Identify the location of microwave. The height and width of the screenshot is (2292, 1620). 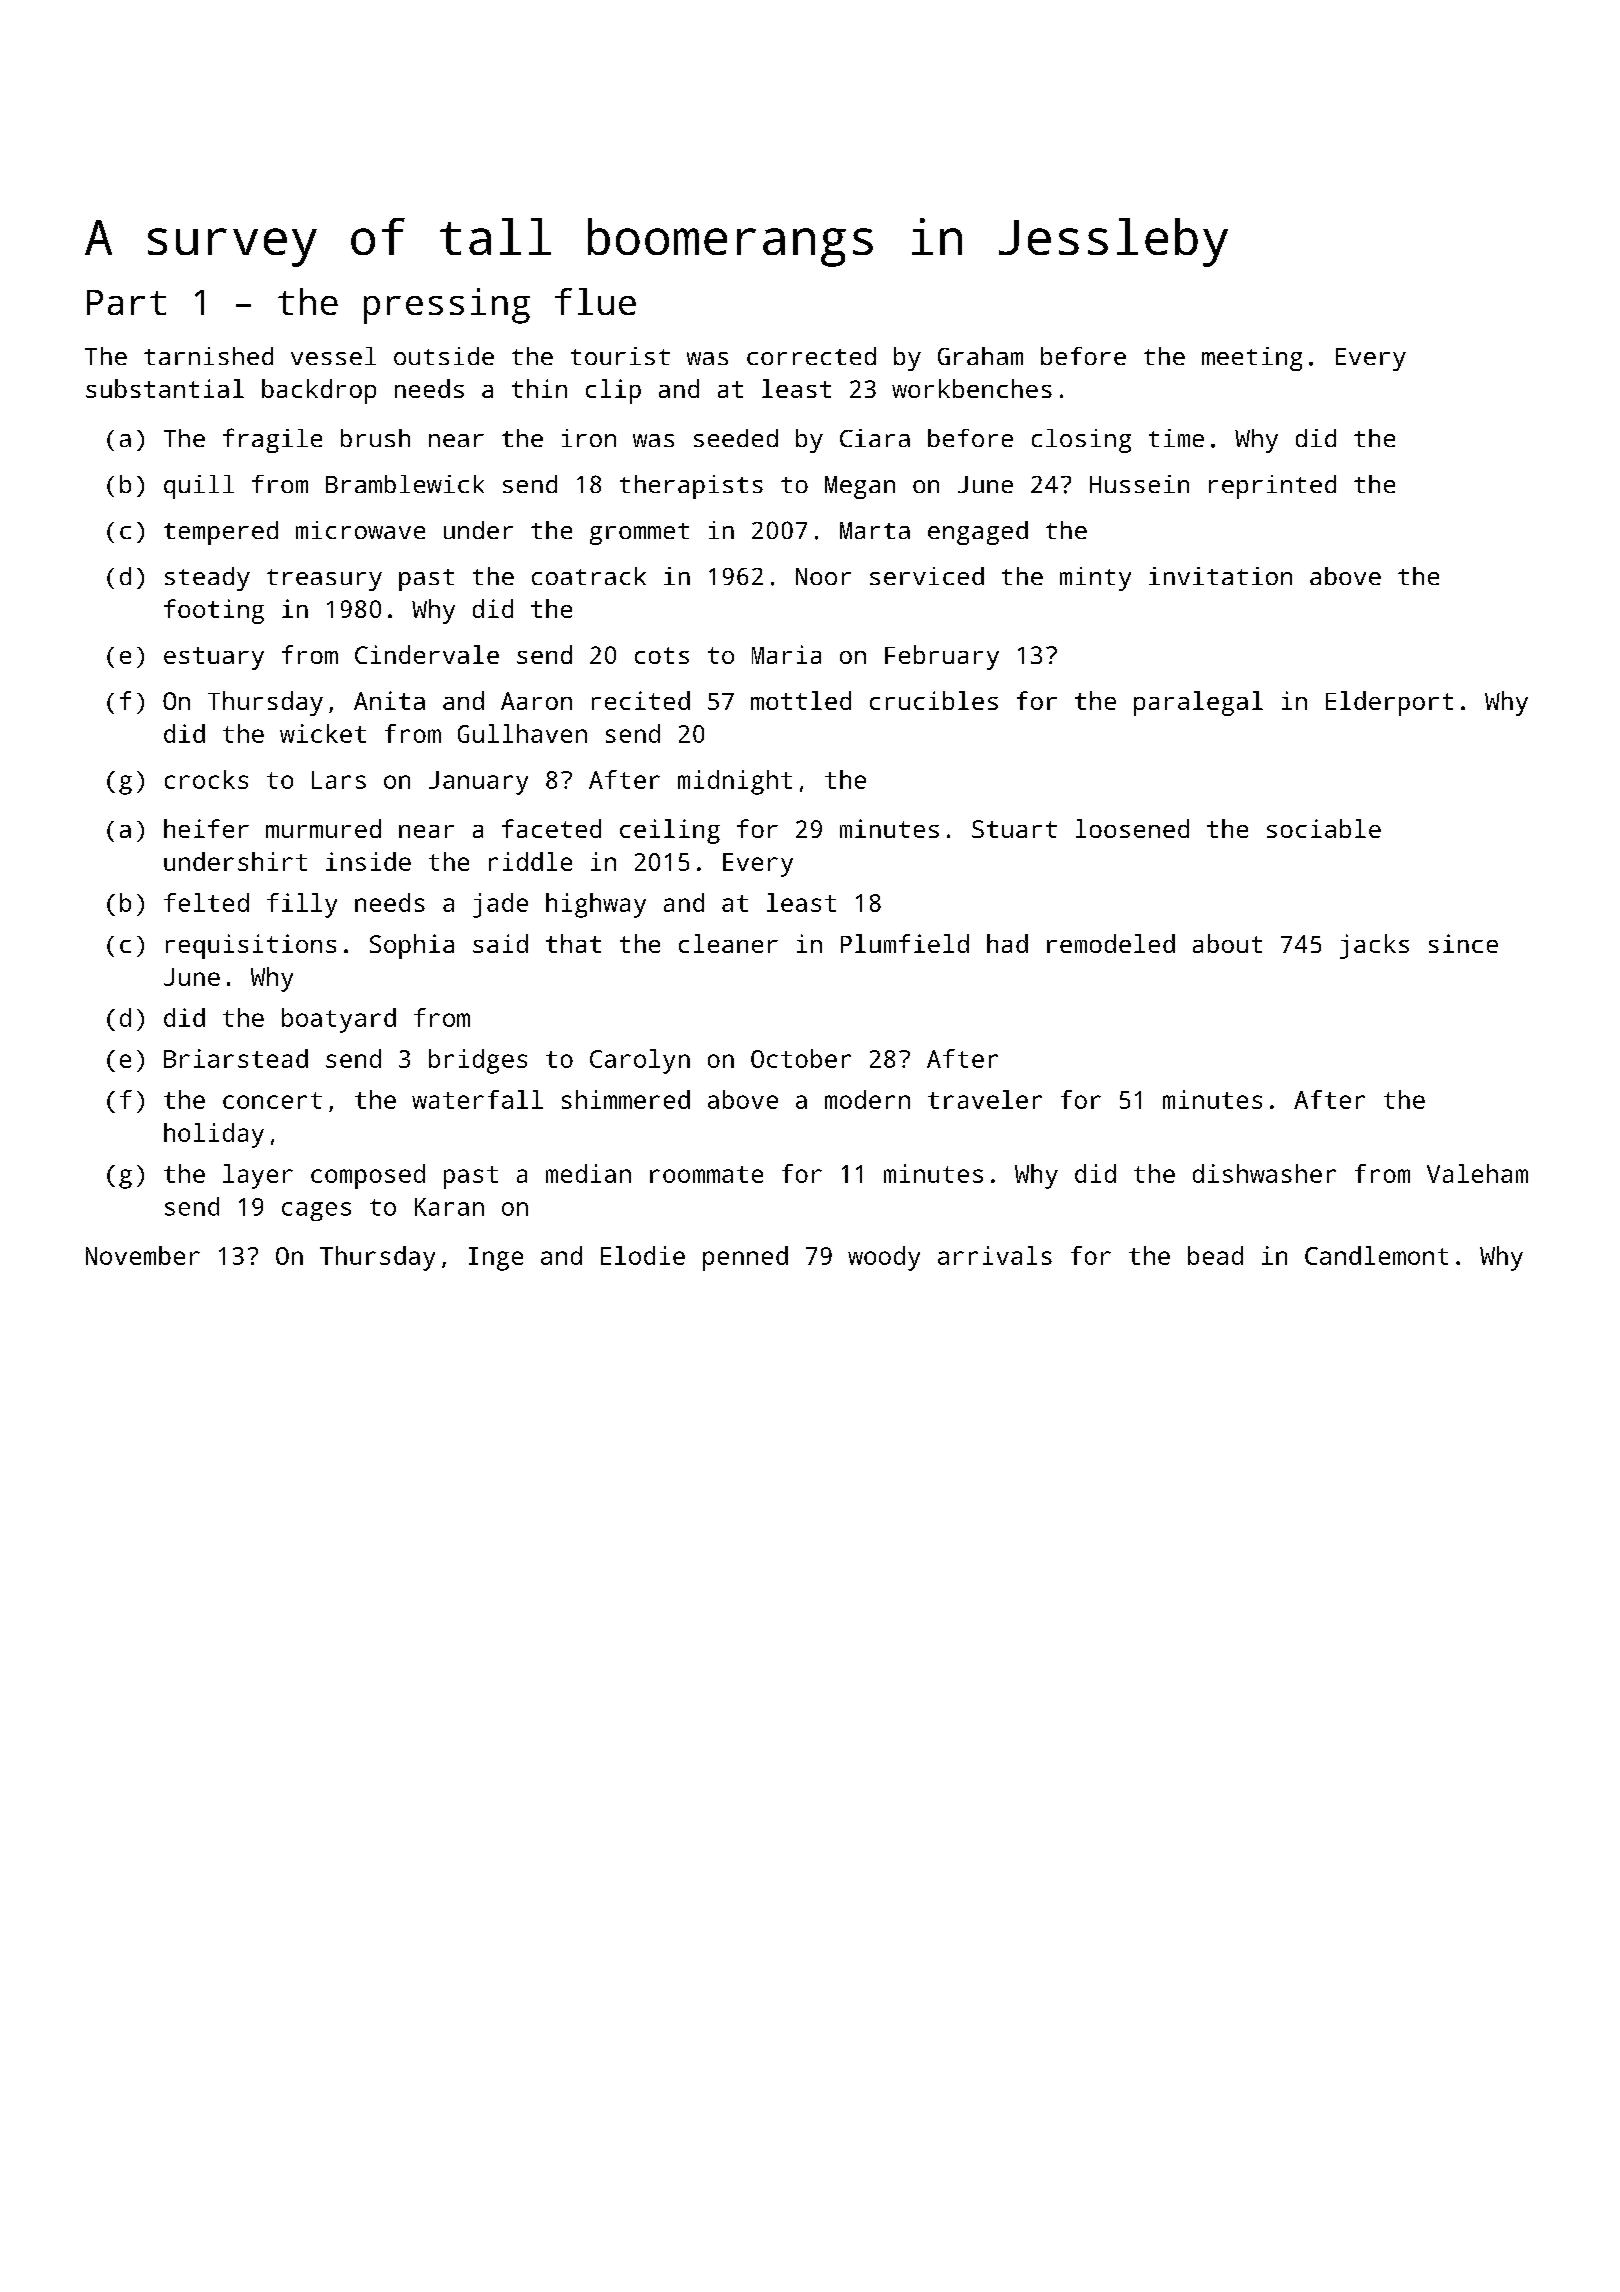
(360, 530).
